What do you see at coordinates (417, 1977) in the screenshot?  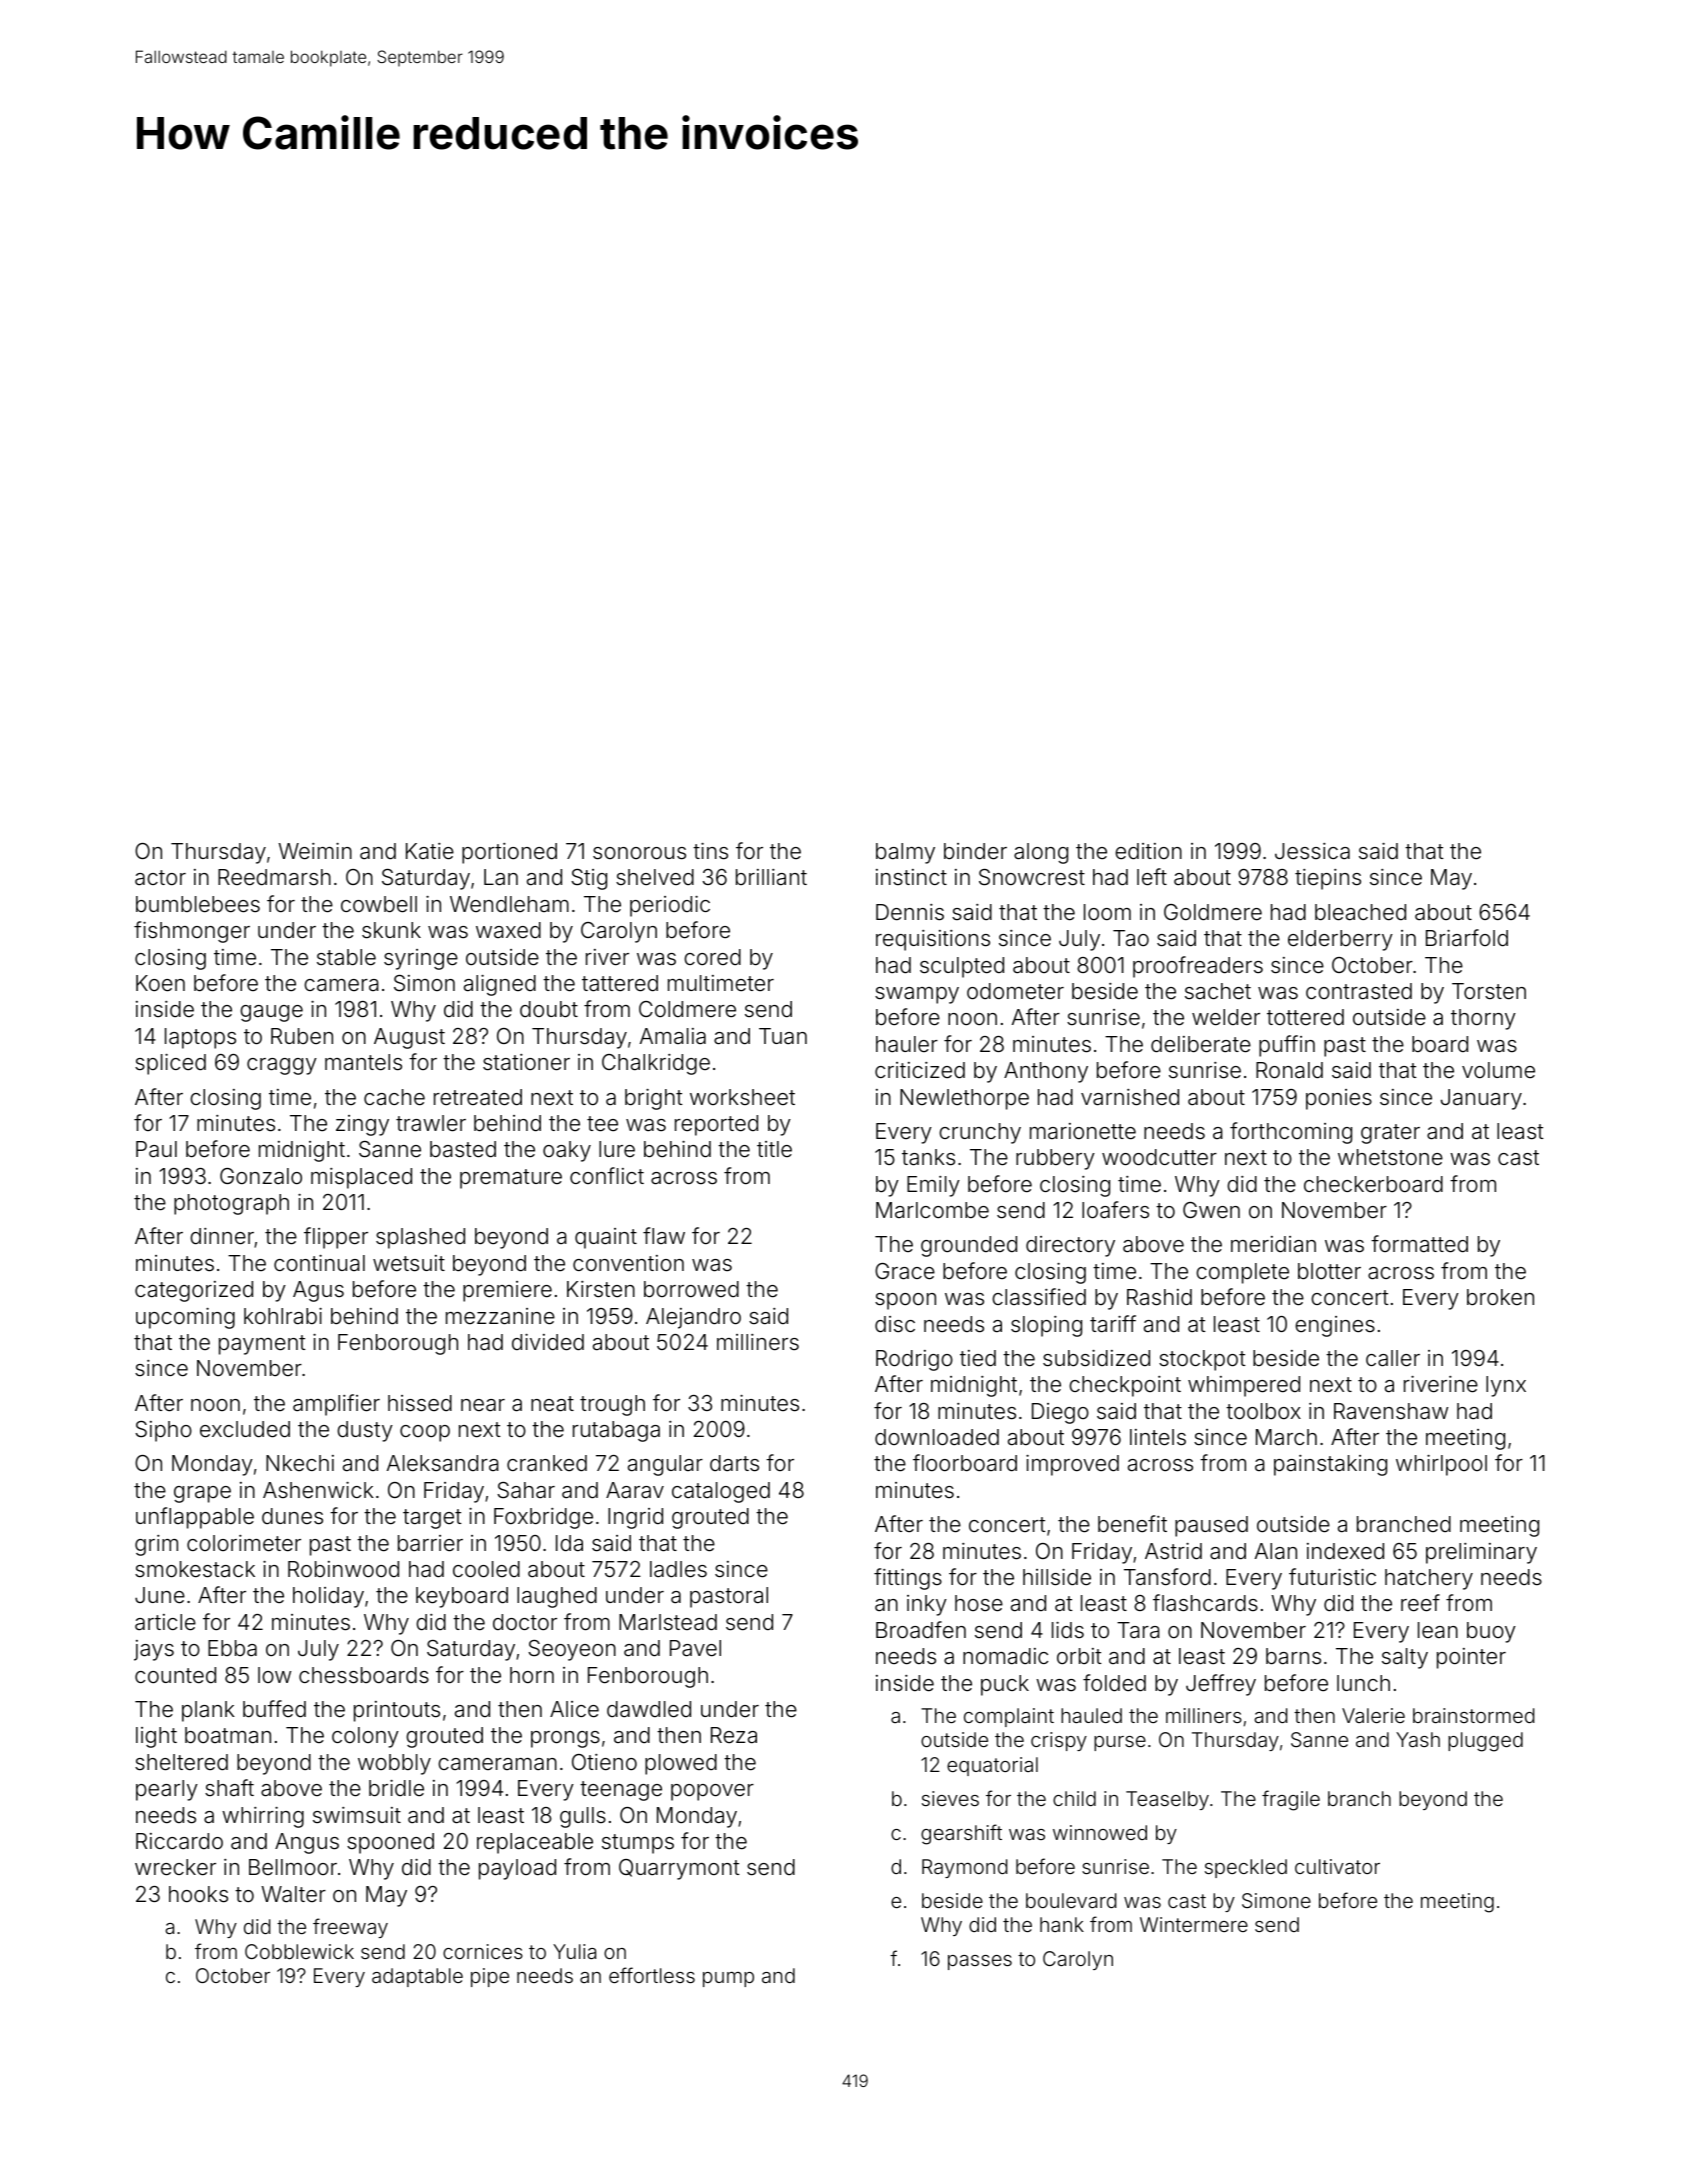 I see `adaptable` at bounding box center [417, 1977].
